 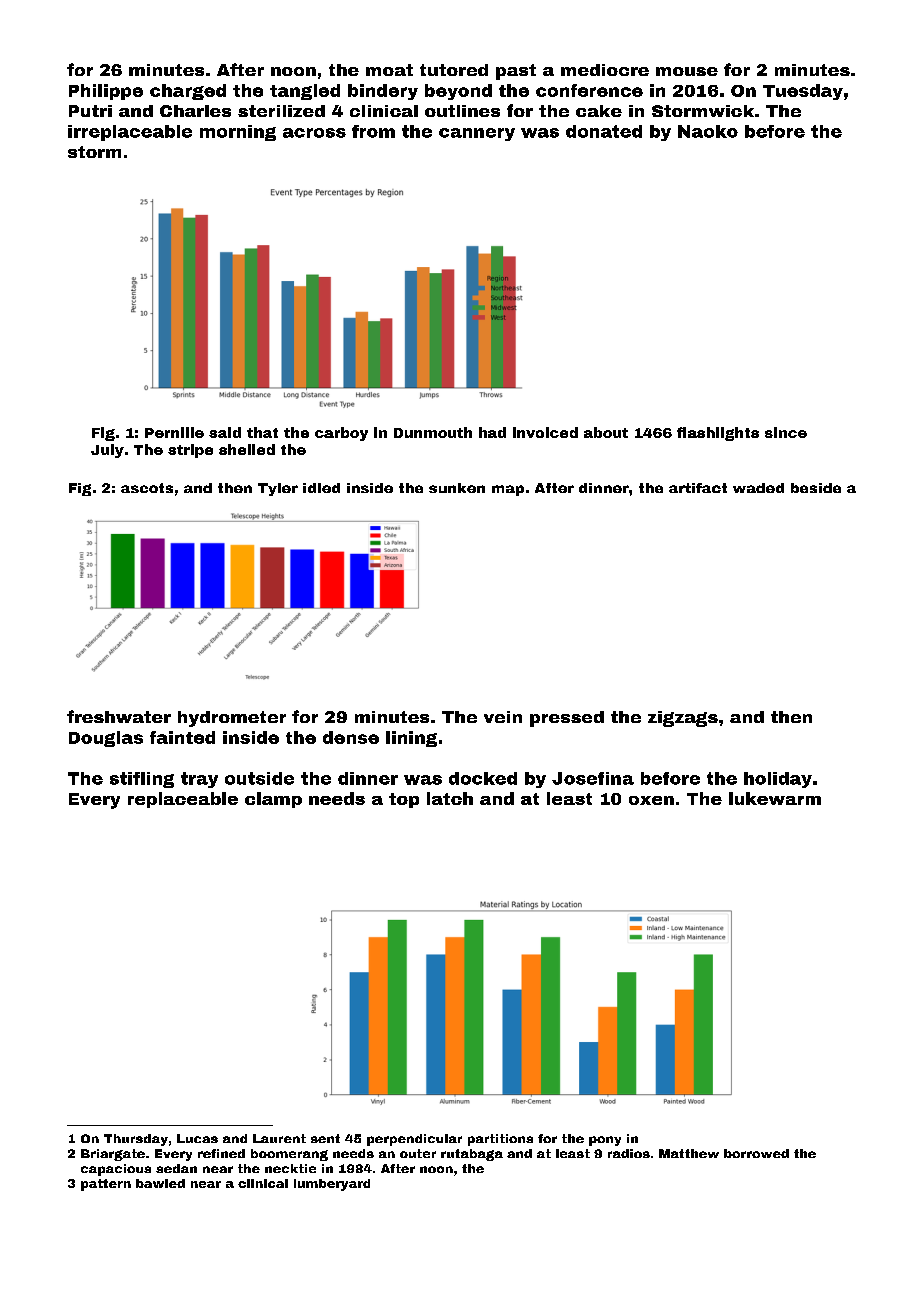 What do you see at coordinates (450, 798) in the document?
I see `latch` at bounding box center [450, 798].
